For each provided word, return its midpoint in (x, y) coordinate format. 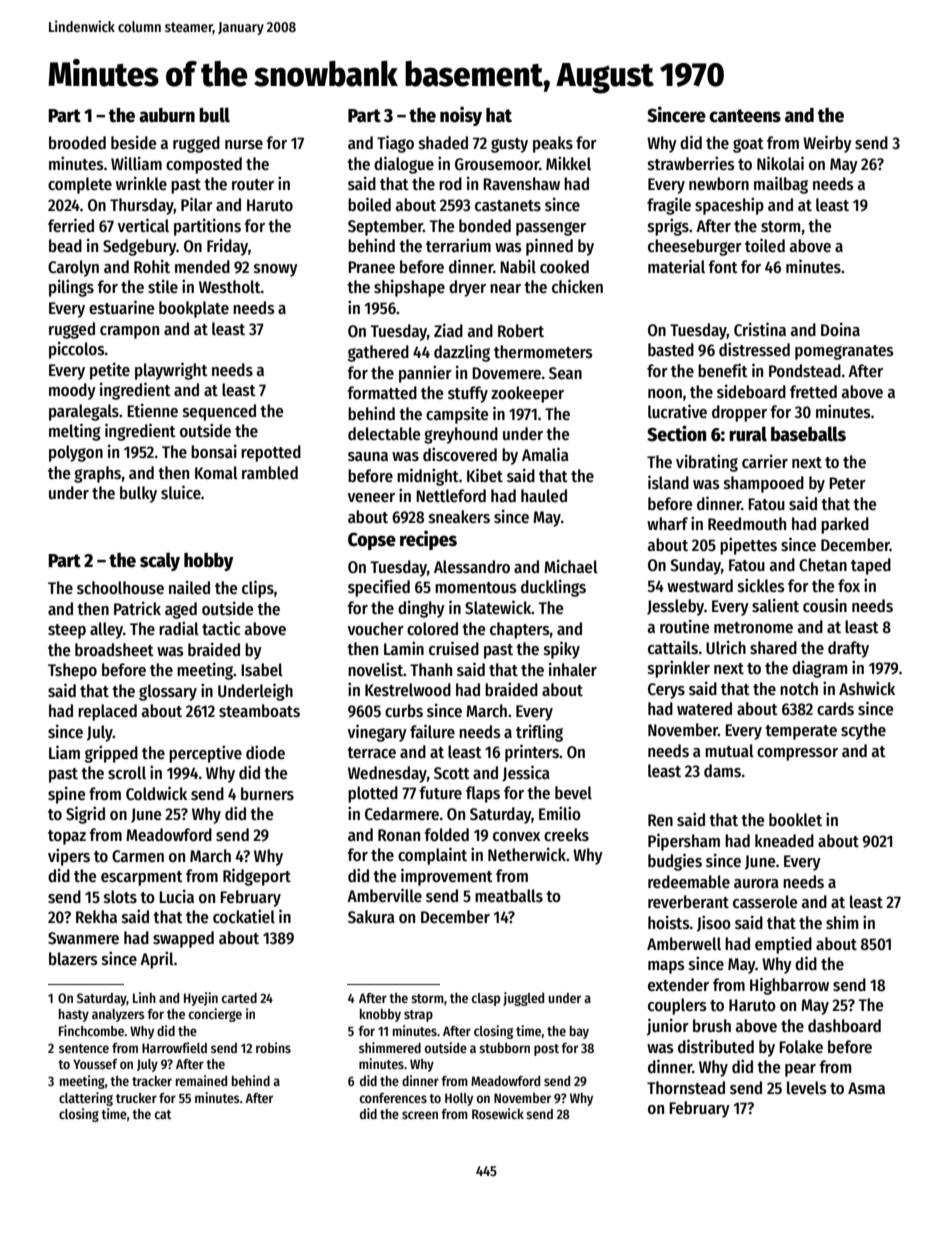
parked (845, 525)
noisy (461, 116)
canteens (745, 116)
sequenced (219, 412)
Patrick (137, 608)
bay (579, 1032)
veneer (371, 498)
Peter (847, 483)
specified (379, 588)
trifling (539, 733)
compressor (797, 754)
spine (66, 795)
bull (214, 115)
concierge (215, 1015)
